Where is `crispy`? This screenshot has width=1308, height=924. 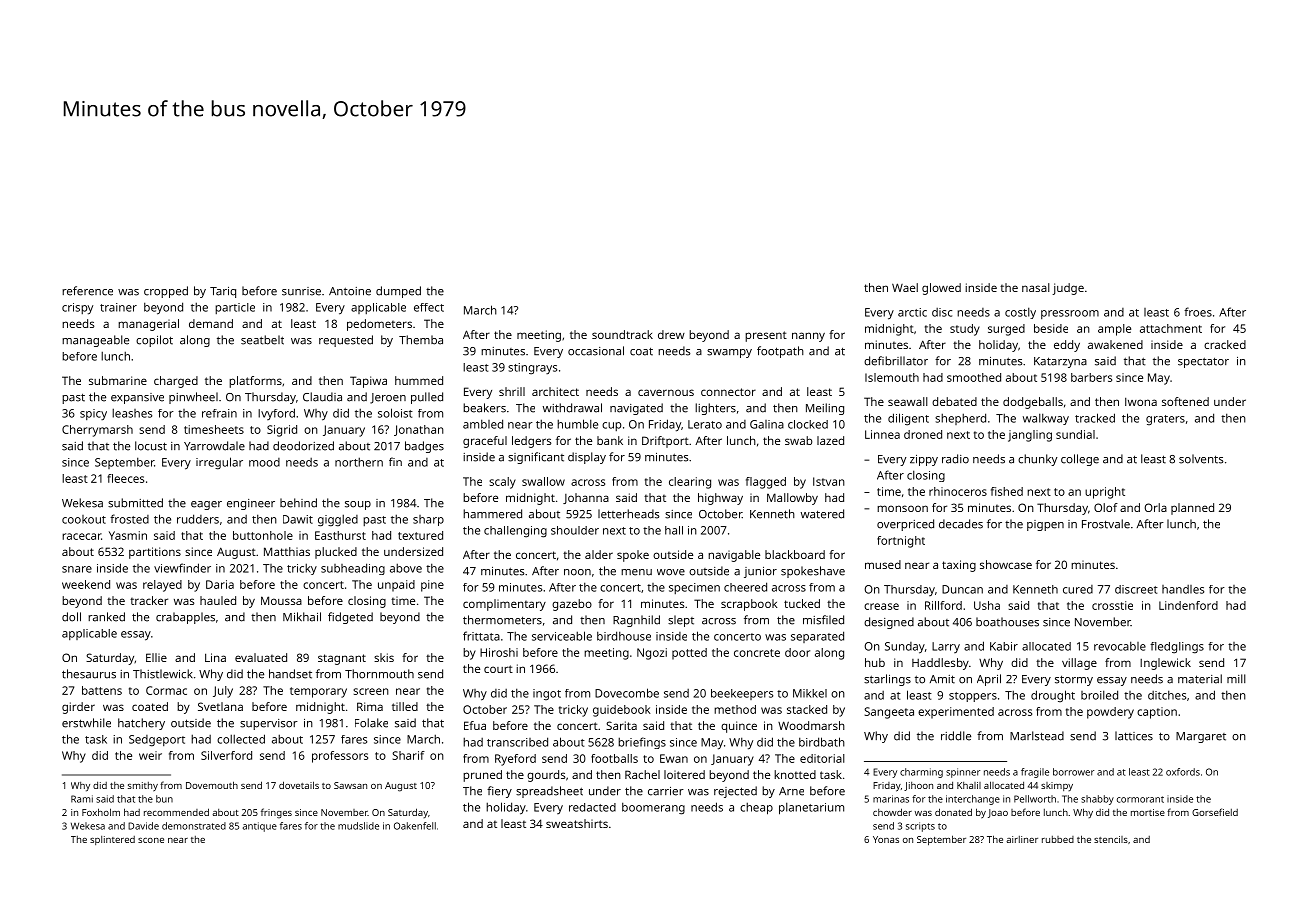
crispy is located at coordinates (77, 309).
